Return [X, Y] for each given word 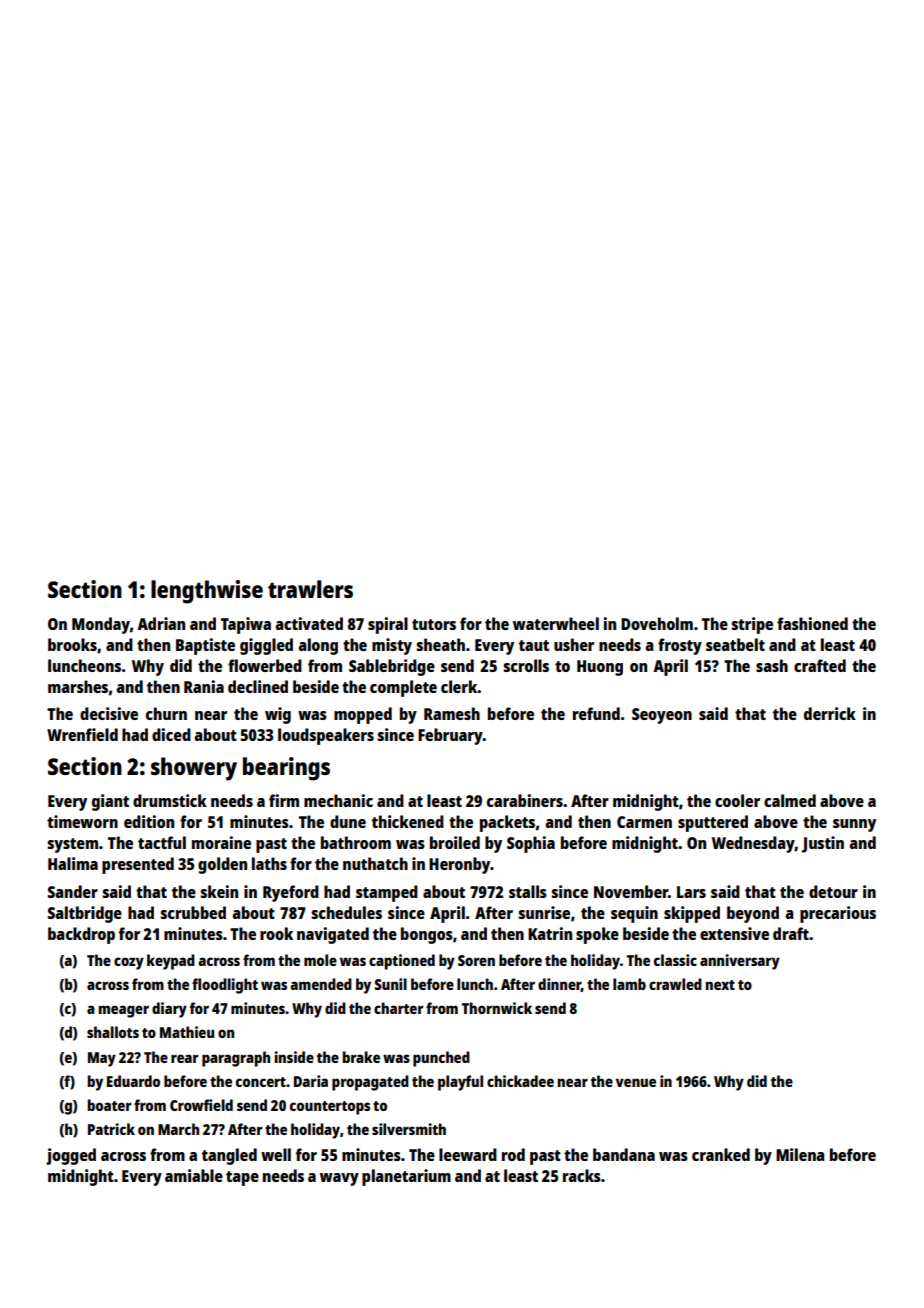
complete [403, 688]
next [720, 985]
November [631, 891]
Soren [476, 960]
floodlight [225, 986]
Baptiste [205, 646]
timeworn [82, 821]
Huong [600, 668]
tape [242, 1178]
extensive [734, 933]
